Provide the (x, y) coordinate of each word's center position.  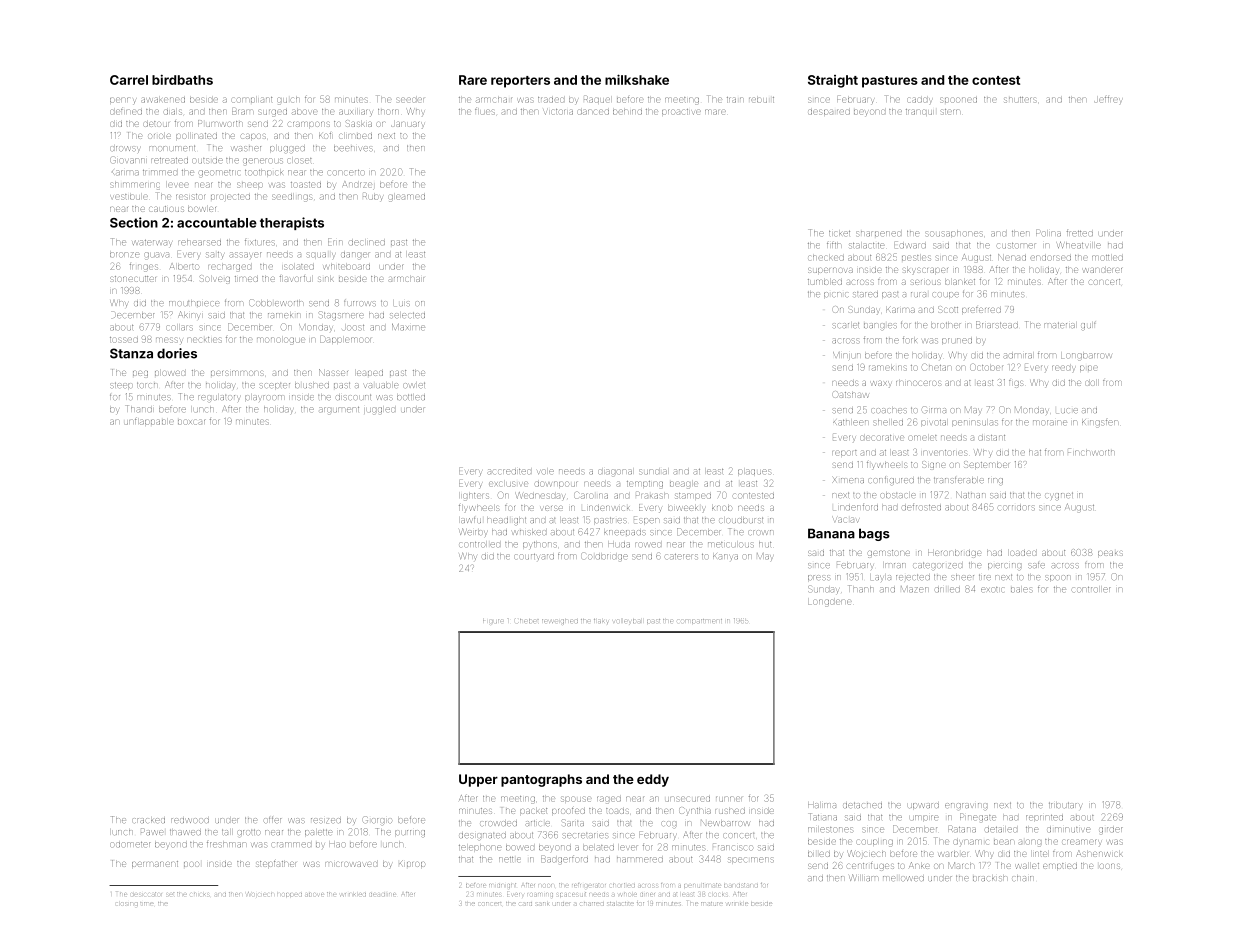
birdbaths (182, 80)
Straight (833, 81)
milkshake (637, 79)
